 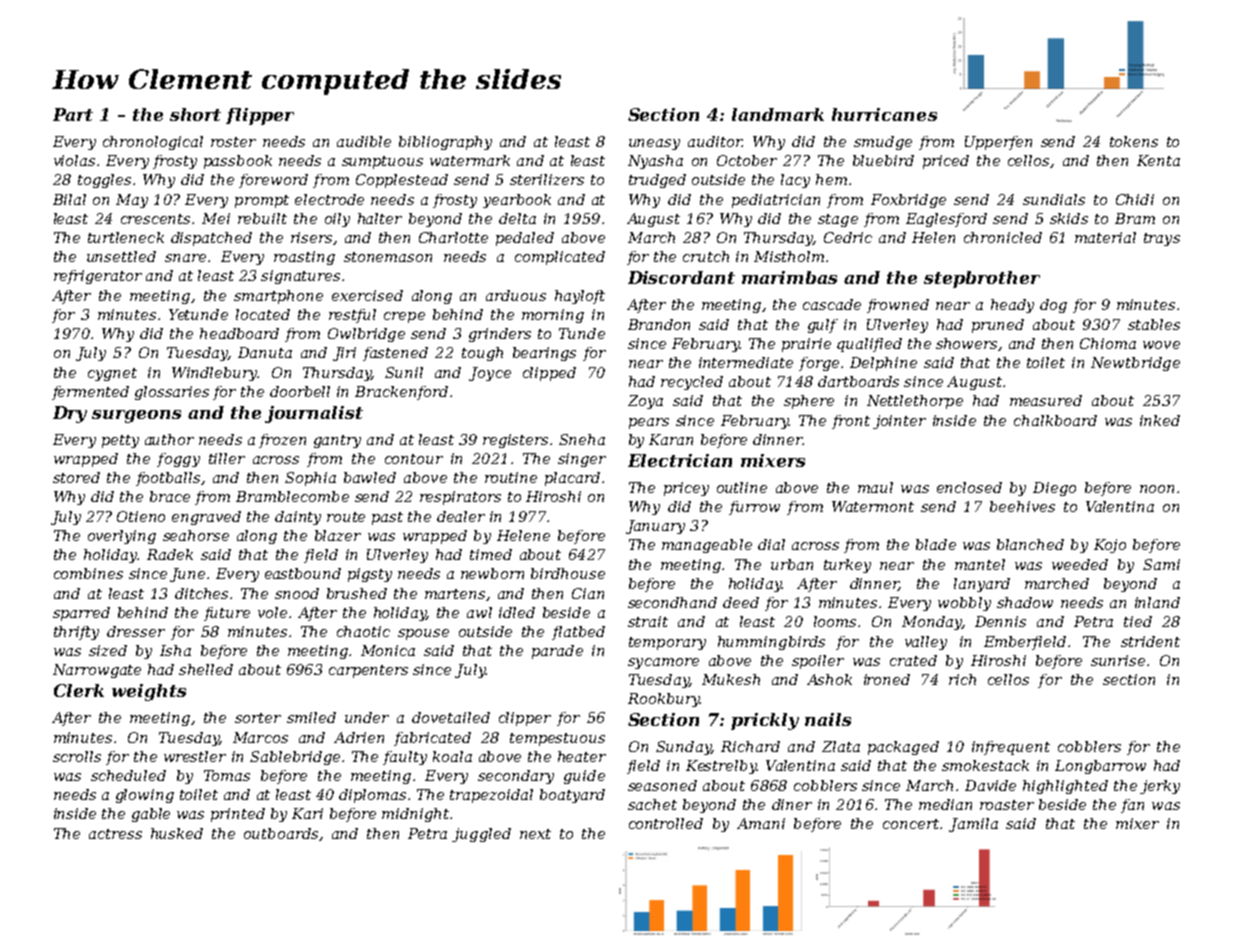 I want to click on Sneha, so click(x=582, y=439).
